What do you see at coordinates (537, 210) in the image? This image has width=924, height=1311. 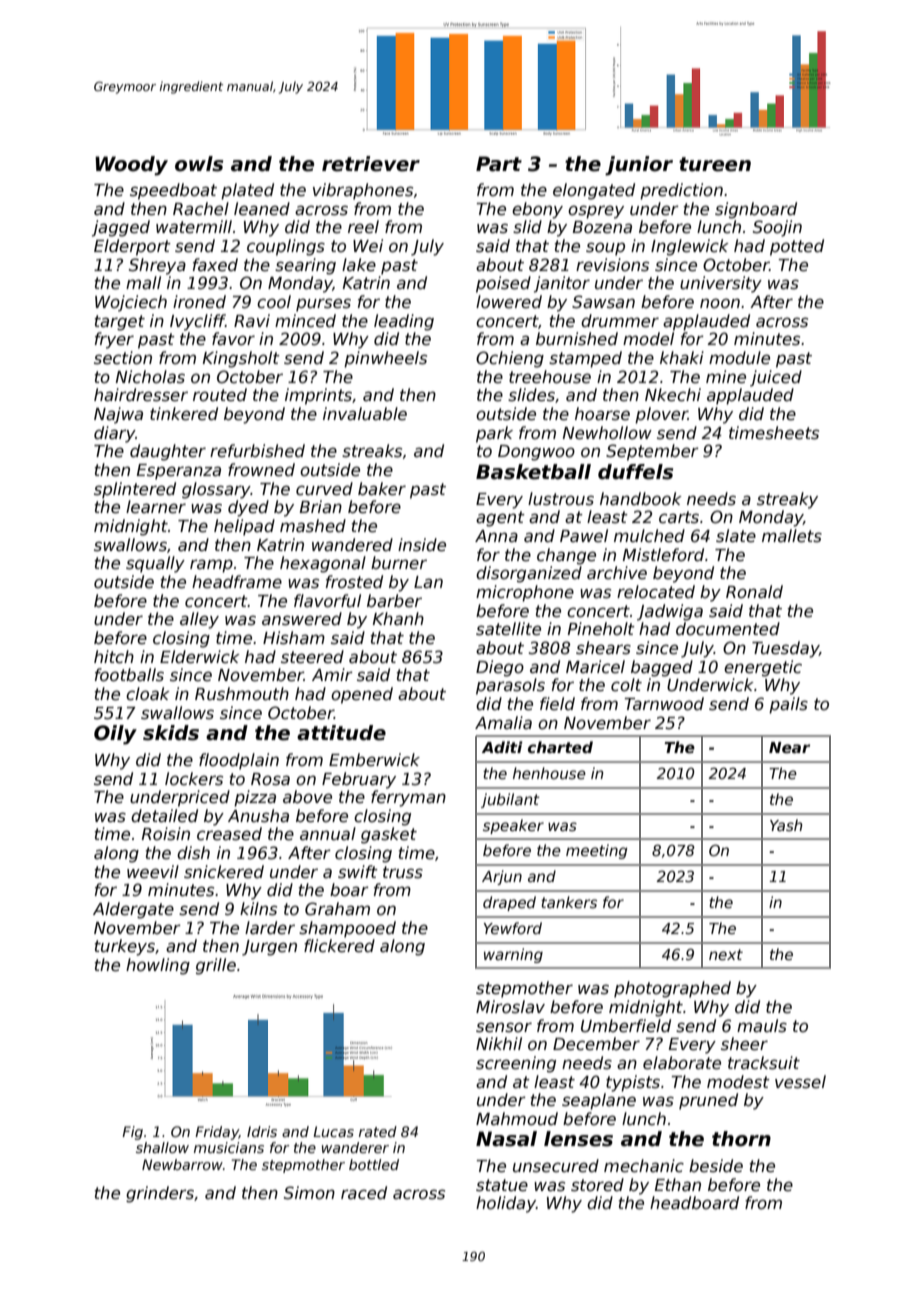 I see `ebony` at bounding box center [537, 210].
